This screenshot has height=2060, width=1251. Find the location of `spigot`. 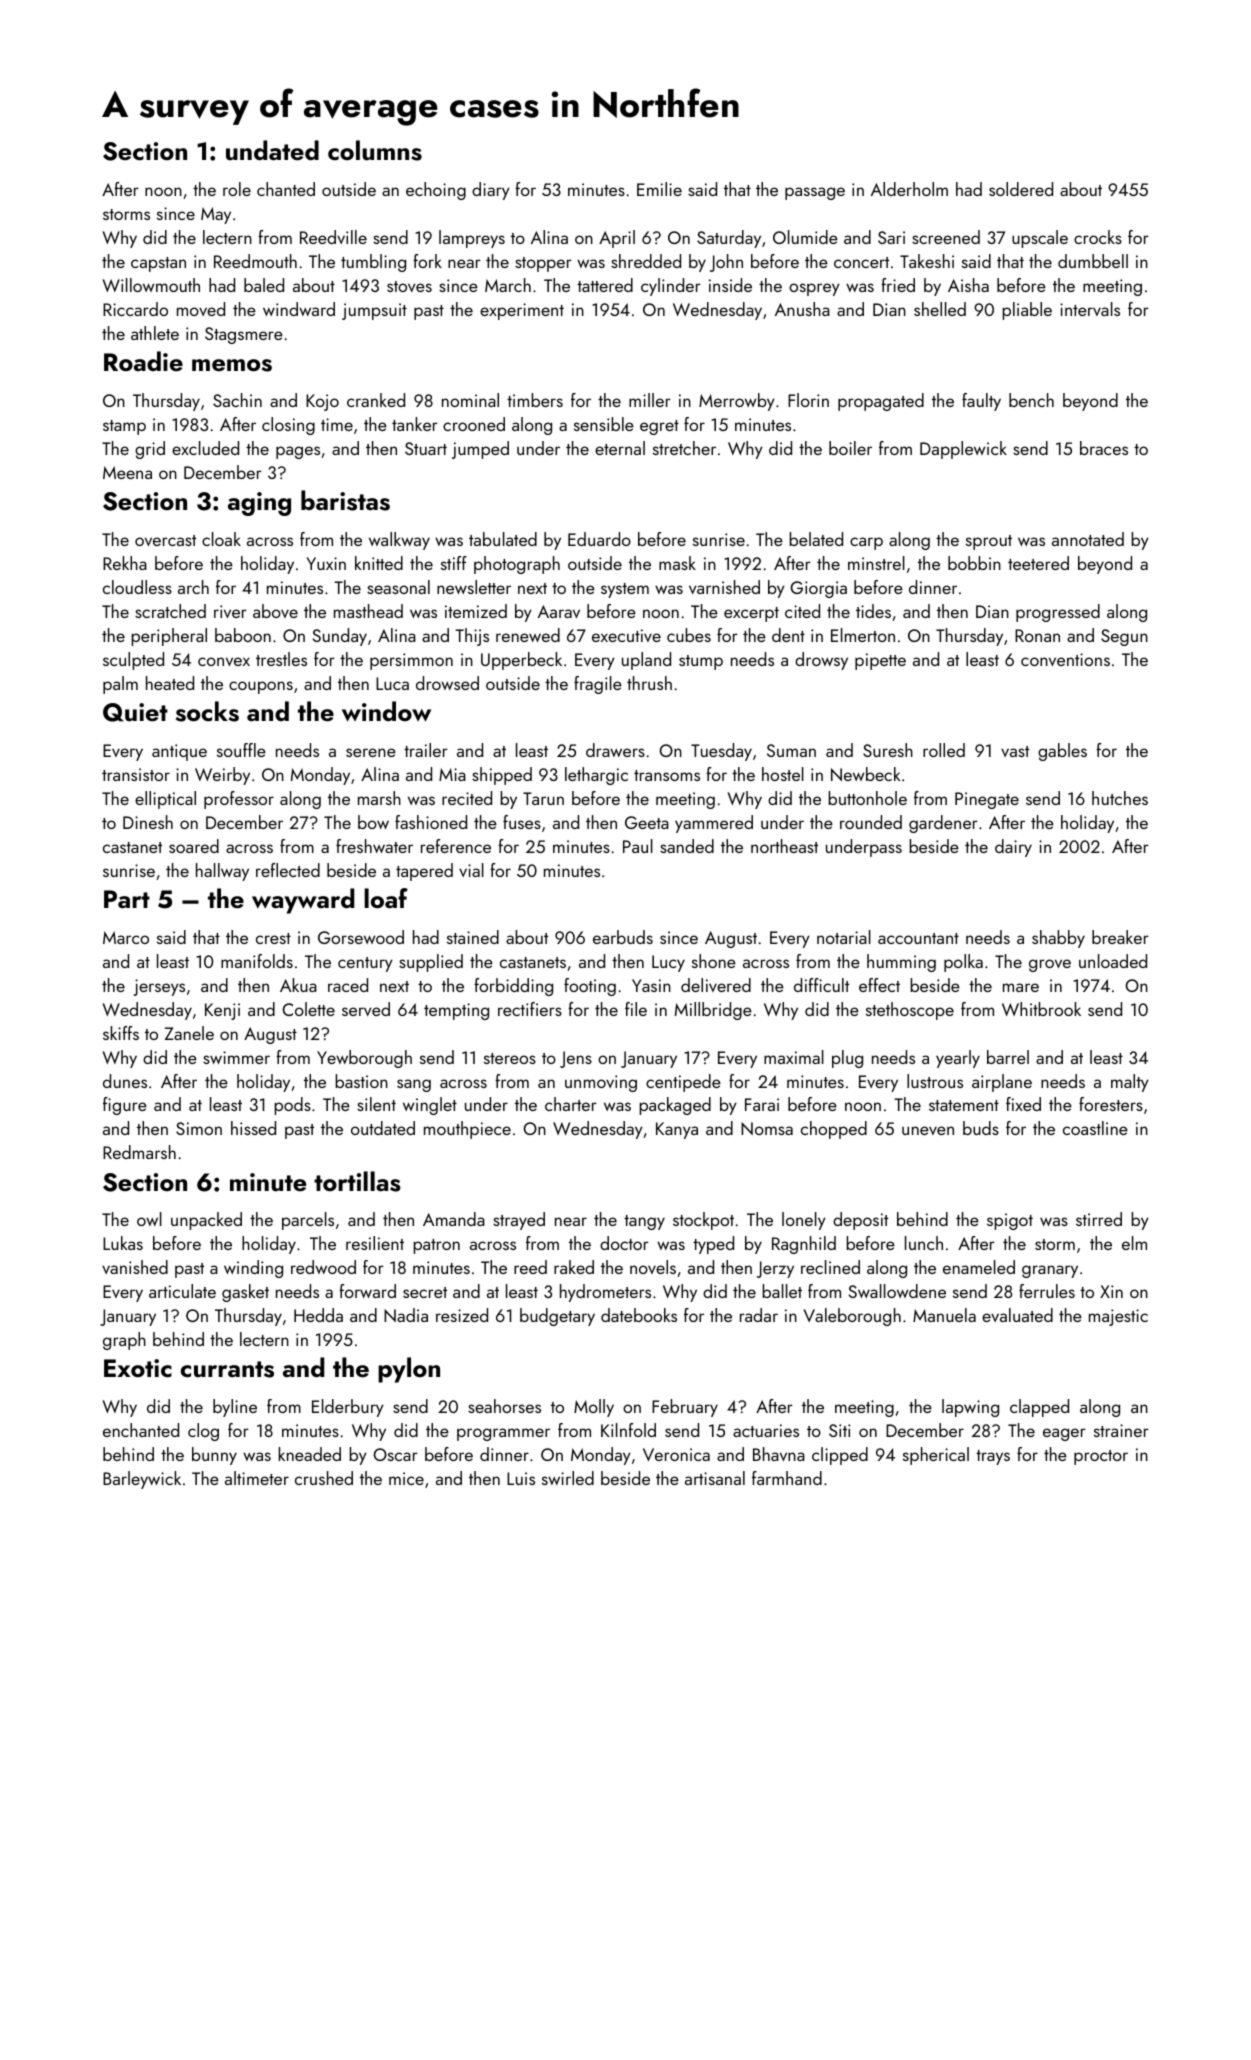

spigot is located at coordinates (1010, 1221).
